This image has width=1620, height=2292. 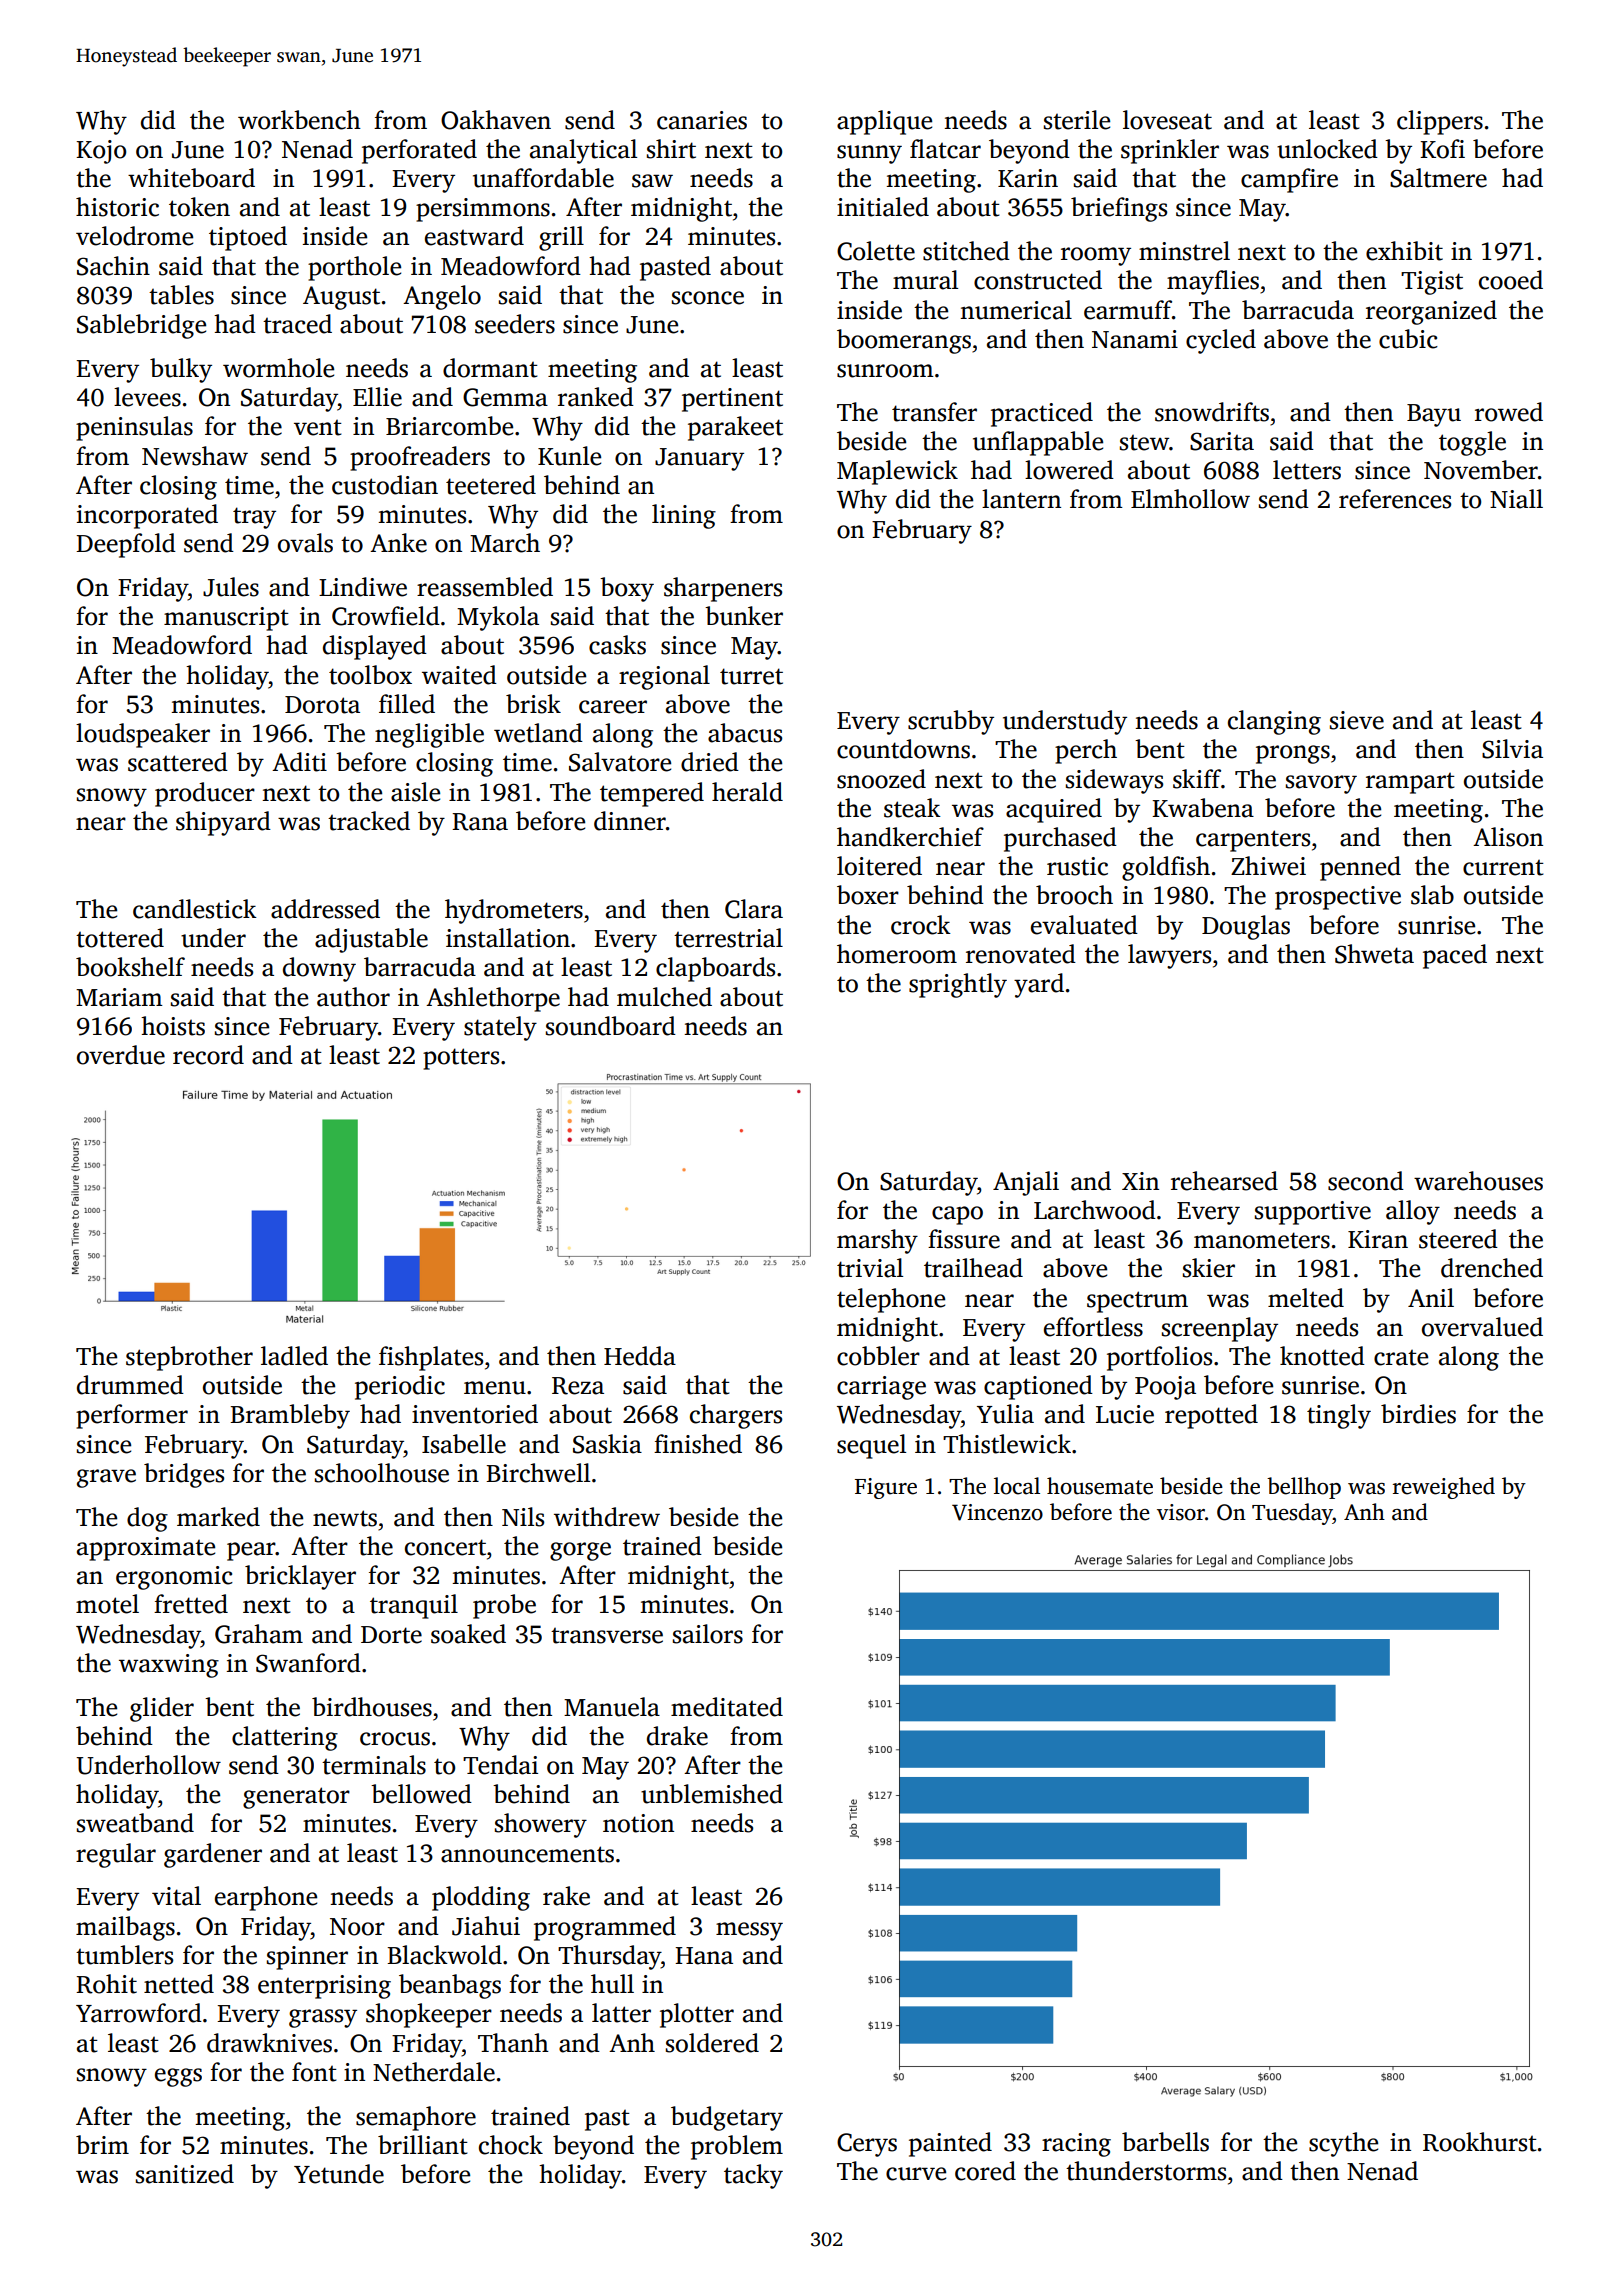 I want to click on brim, so click(x=102, y=2144).
